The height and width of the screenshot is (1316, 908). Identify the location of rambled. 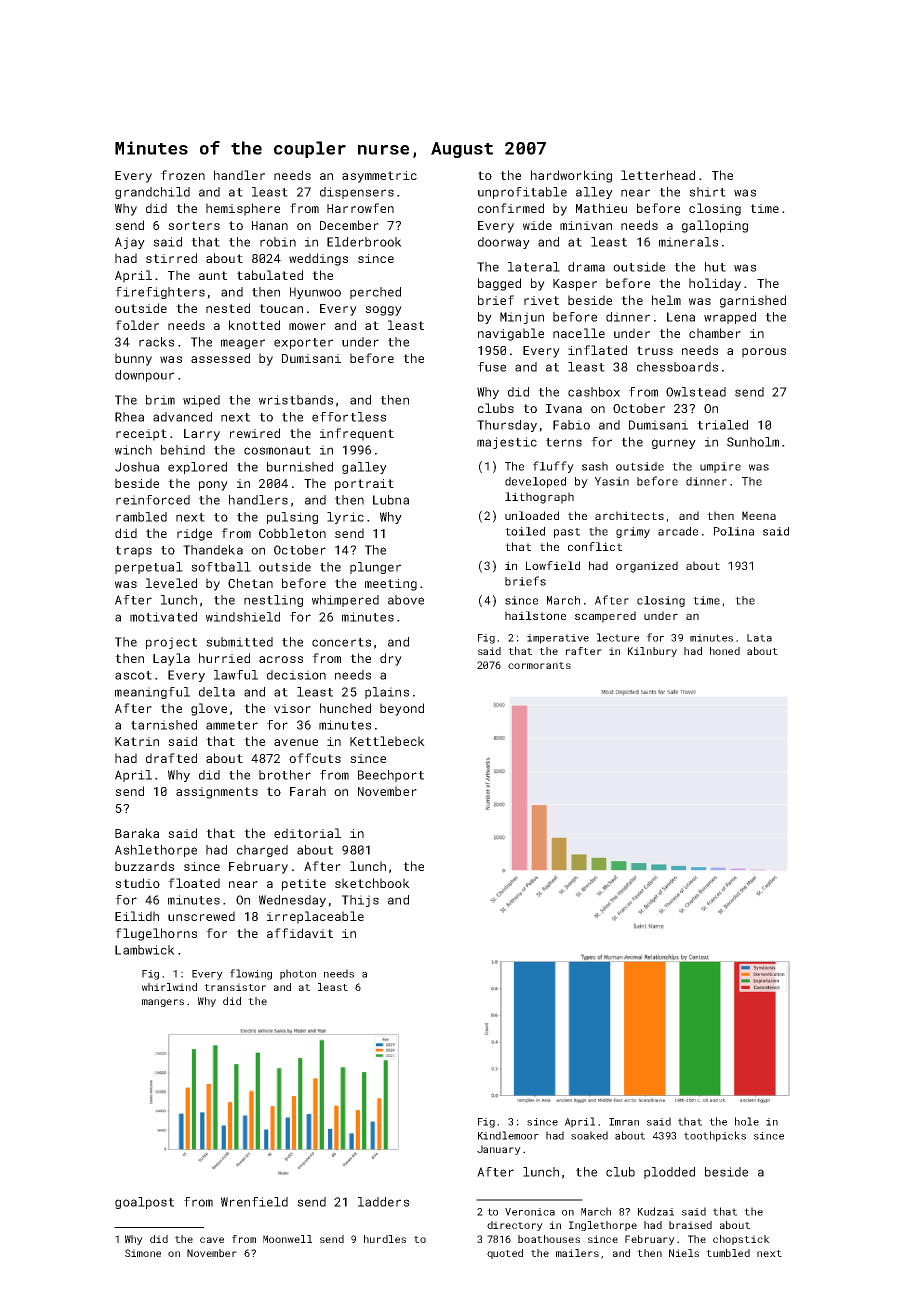
(141, 517).
